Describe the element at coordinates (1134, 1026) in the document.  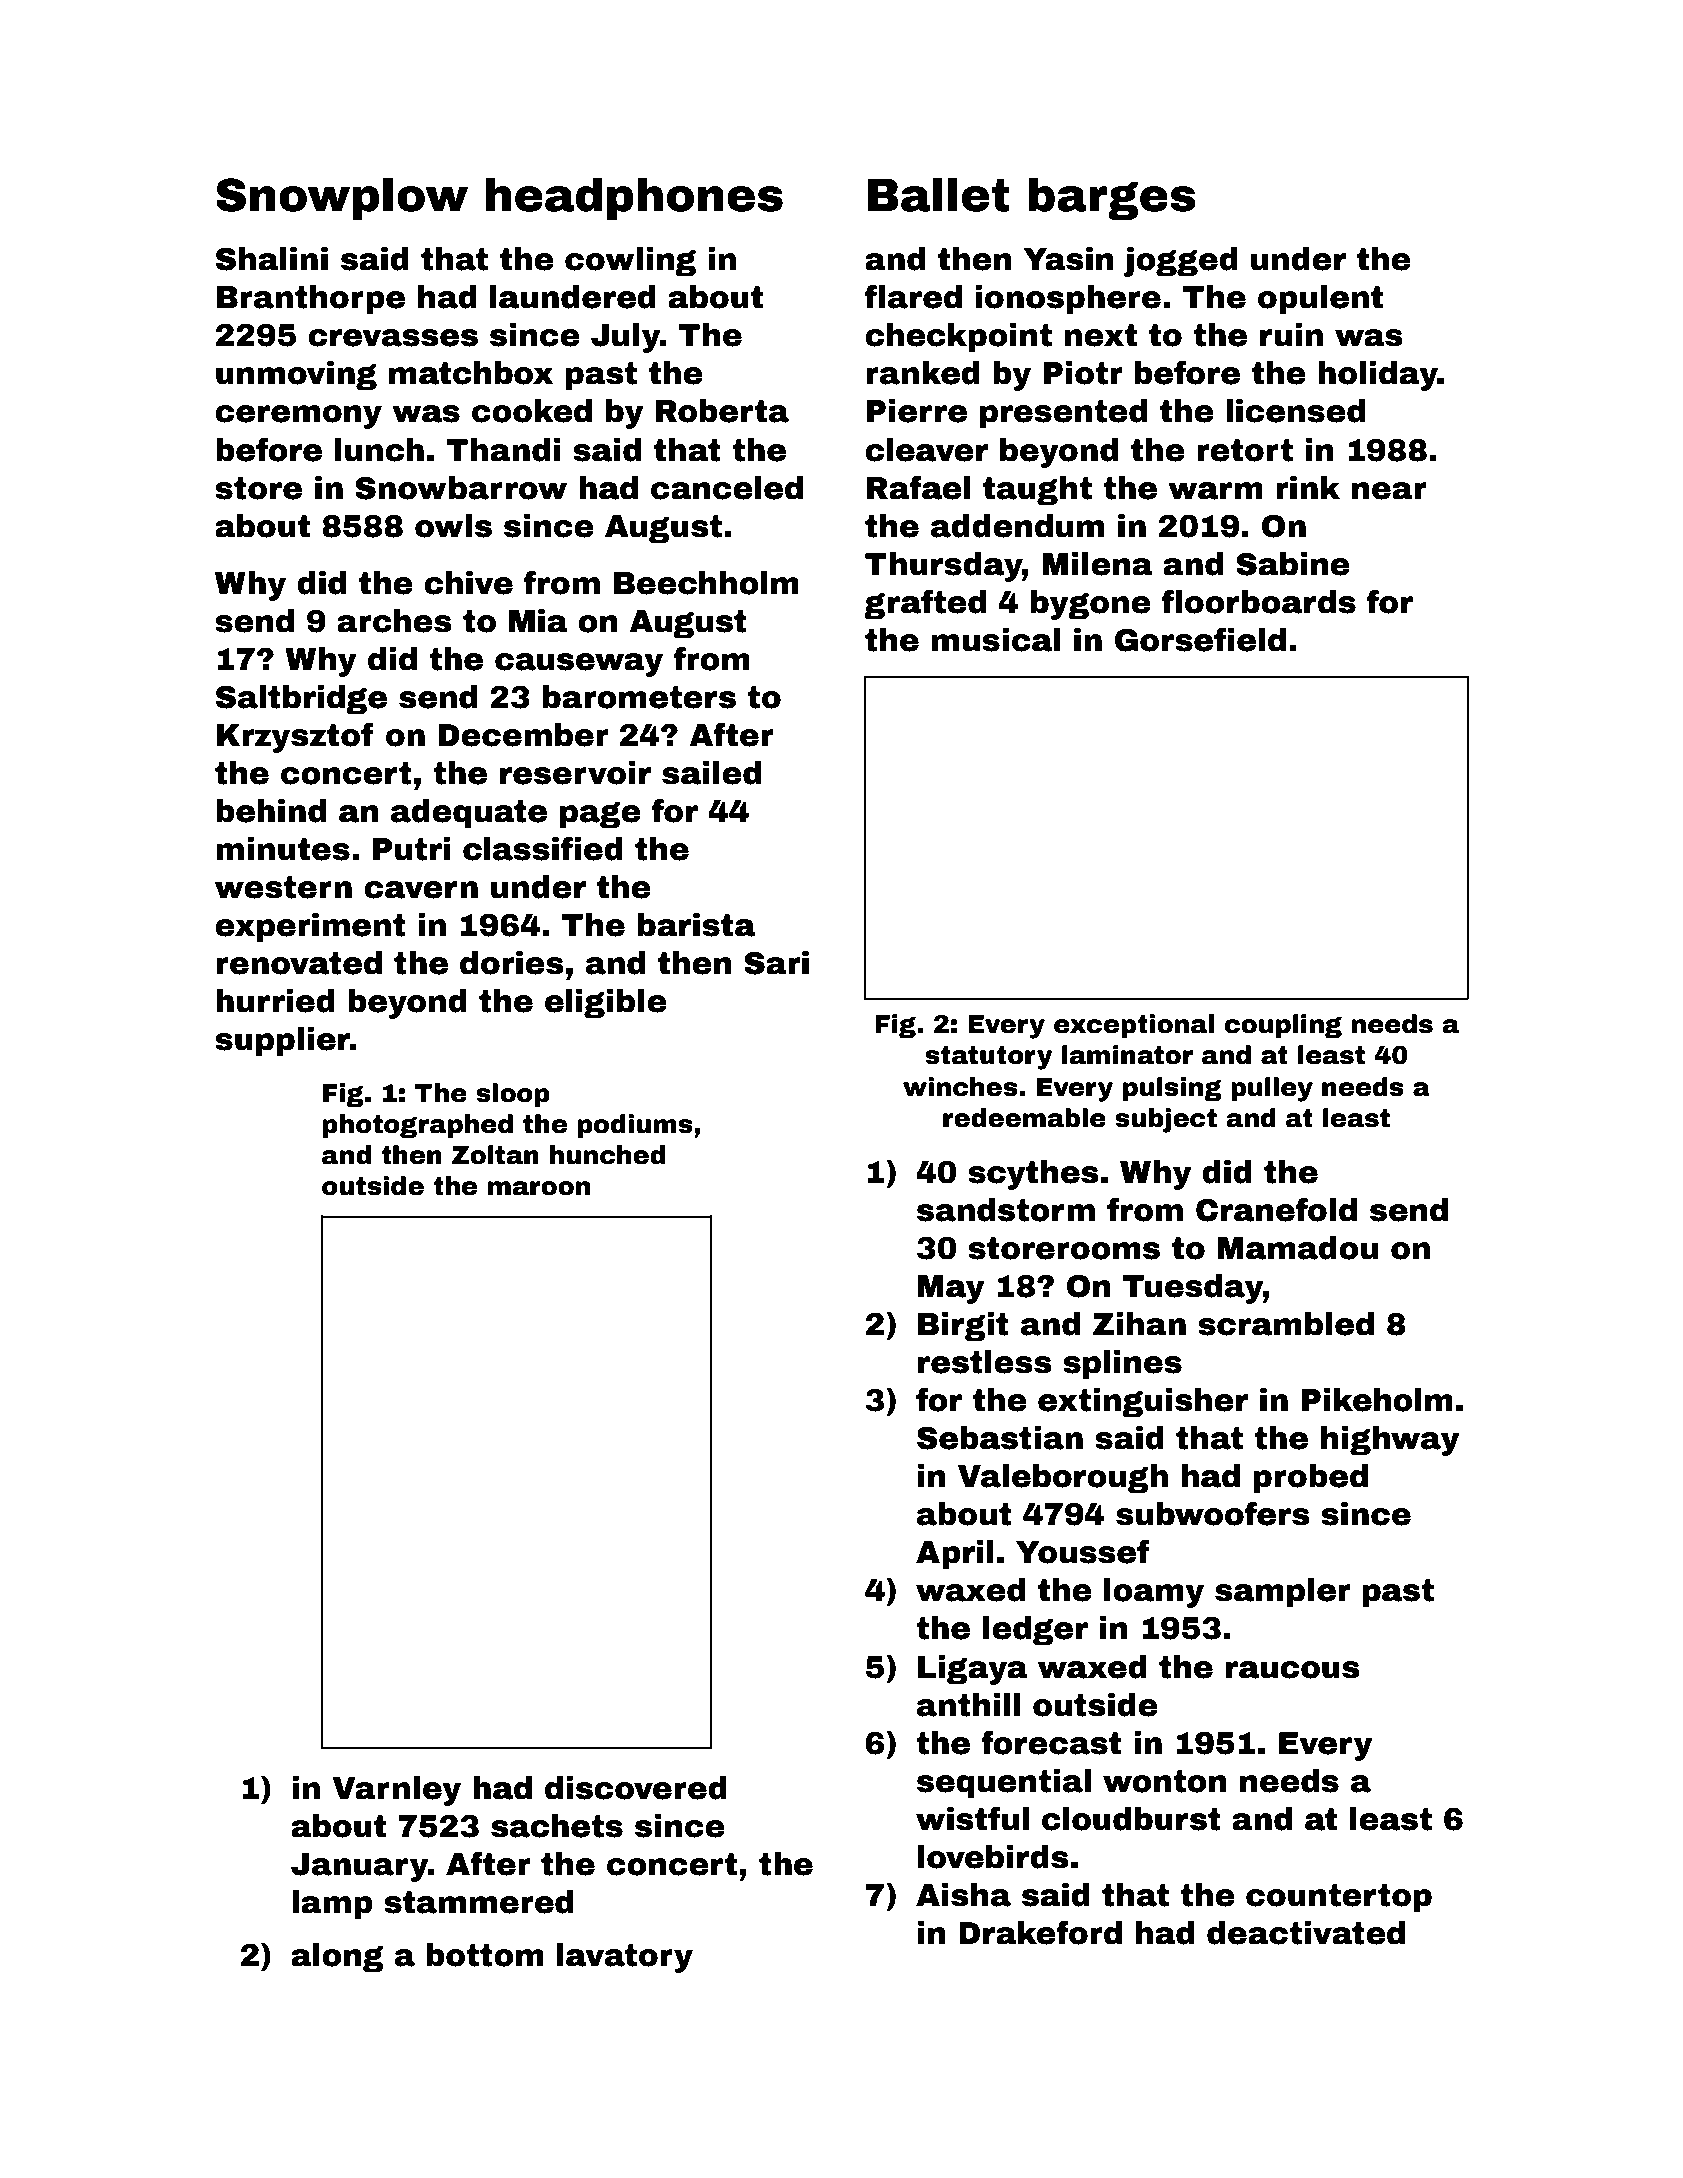
I see `exceptional` at that location.
